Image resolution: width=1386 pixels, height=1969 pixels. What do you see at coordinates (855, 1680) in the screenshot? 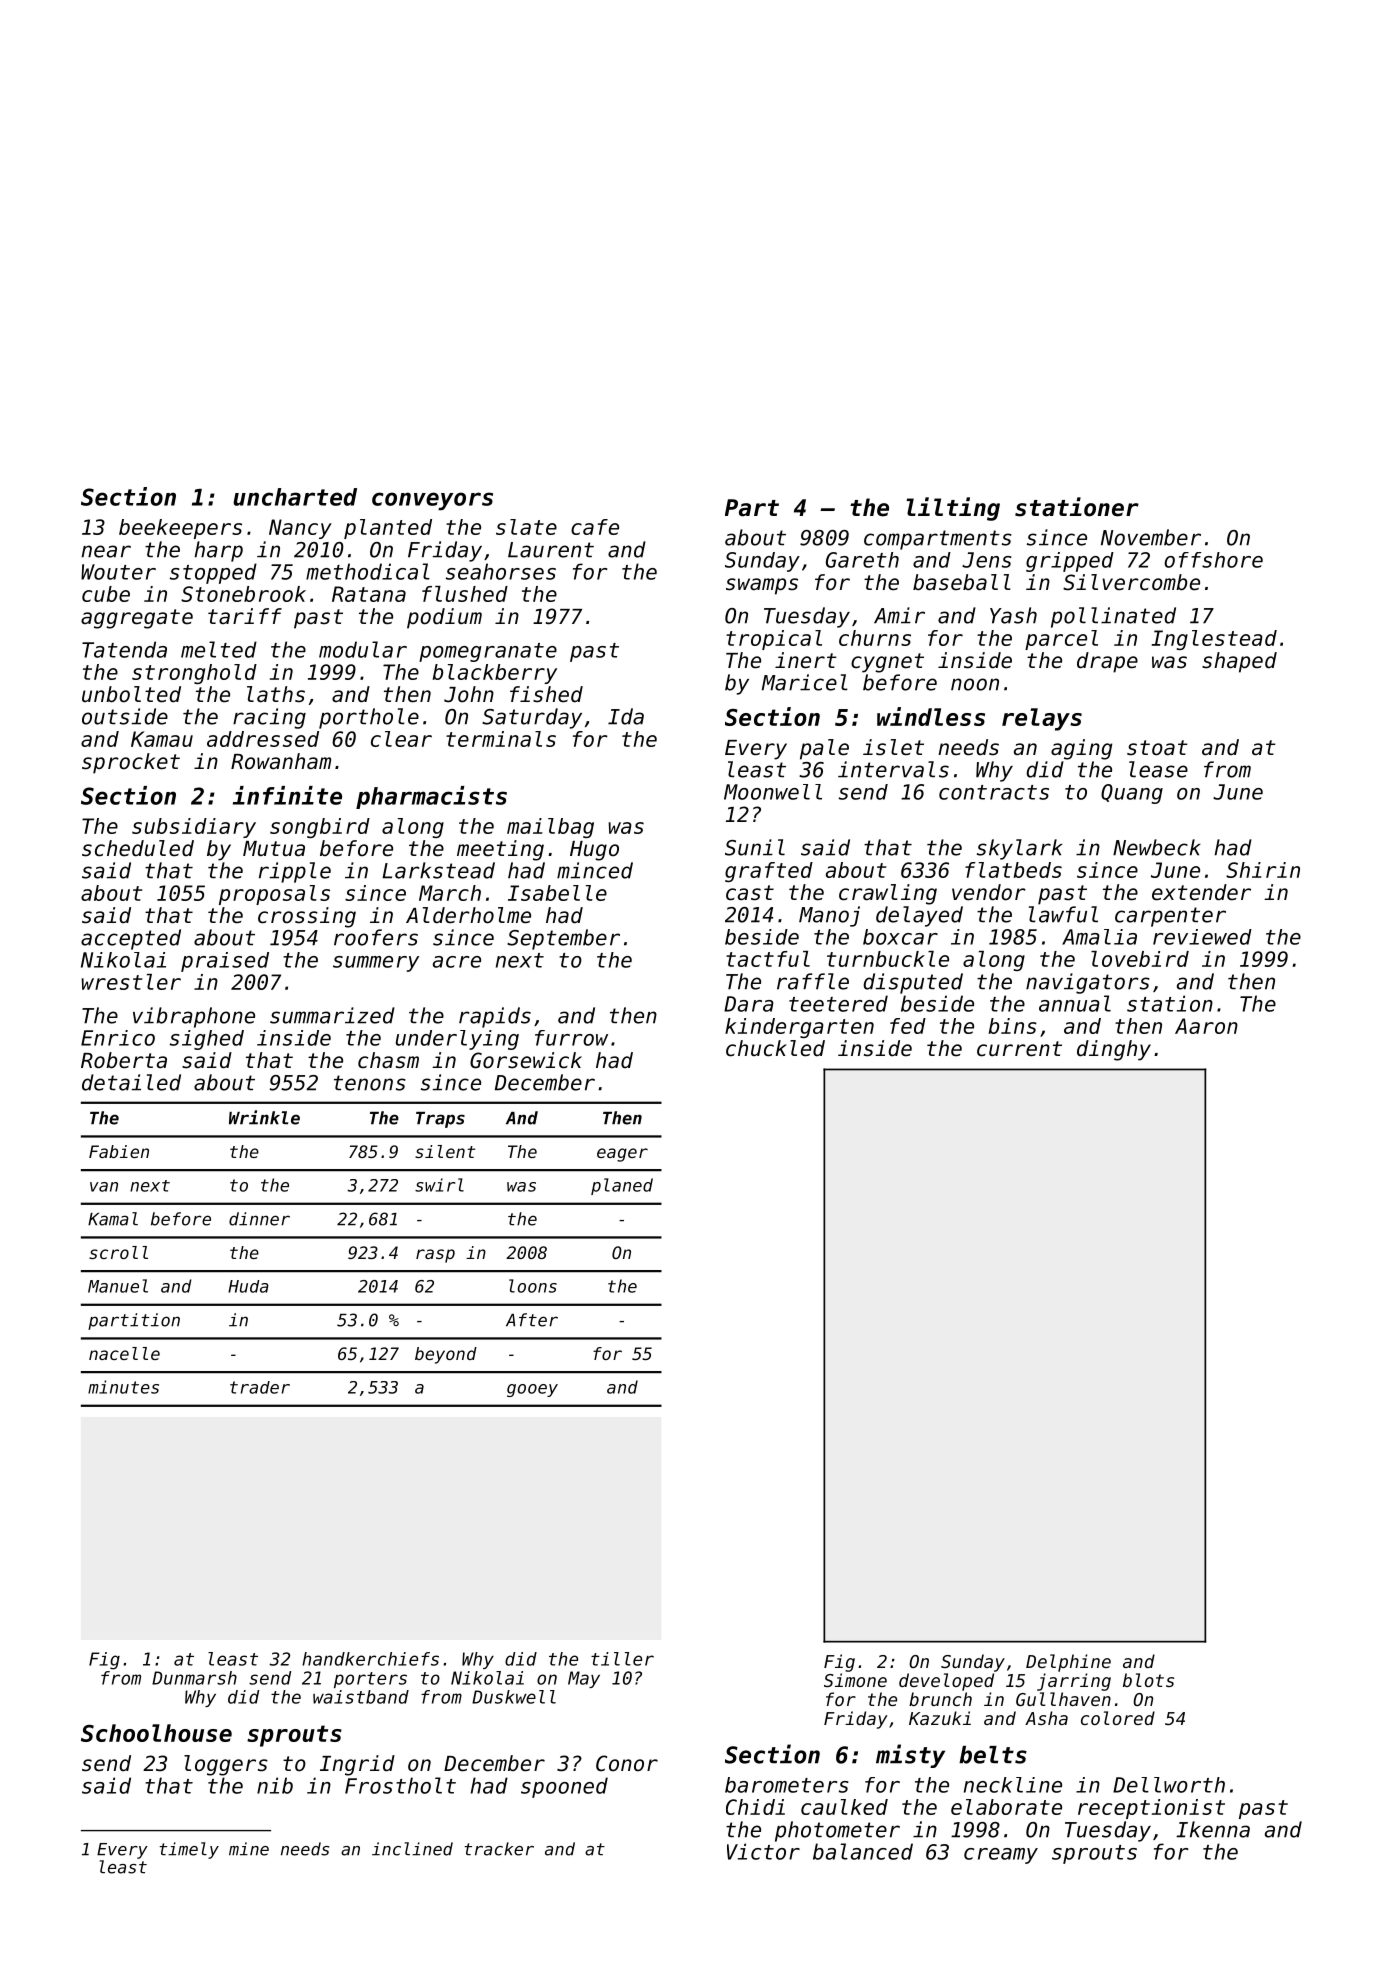
I see `Simone` at bounding box center [855, 1680].
